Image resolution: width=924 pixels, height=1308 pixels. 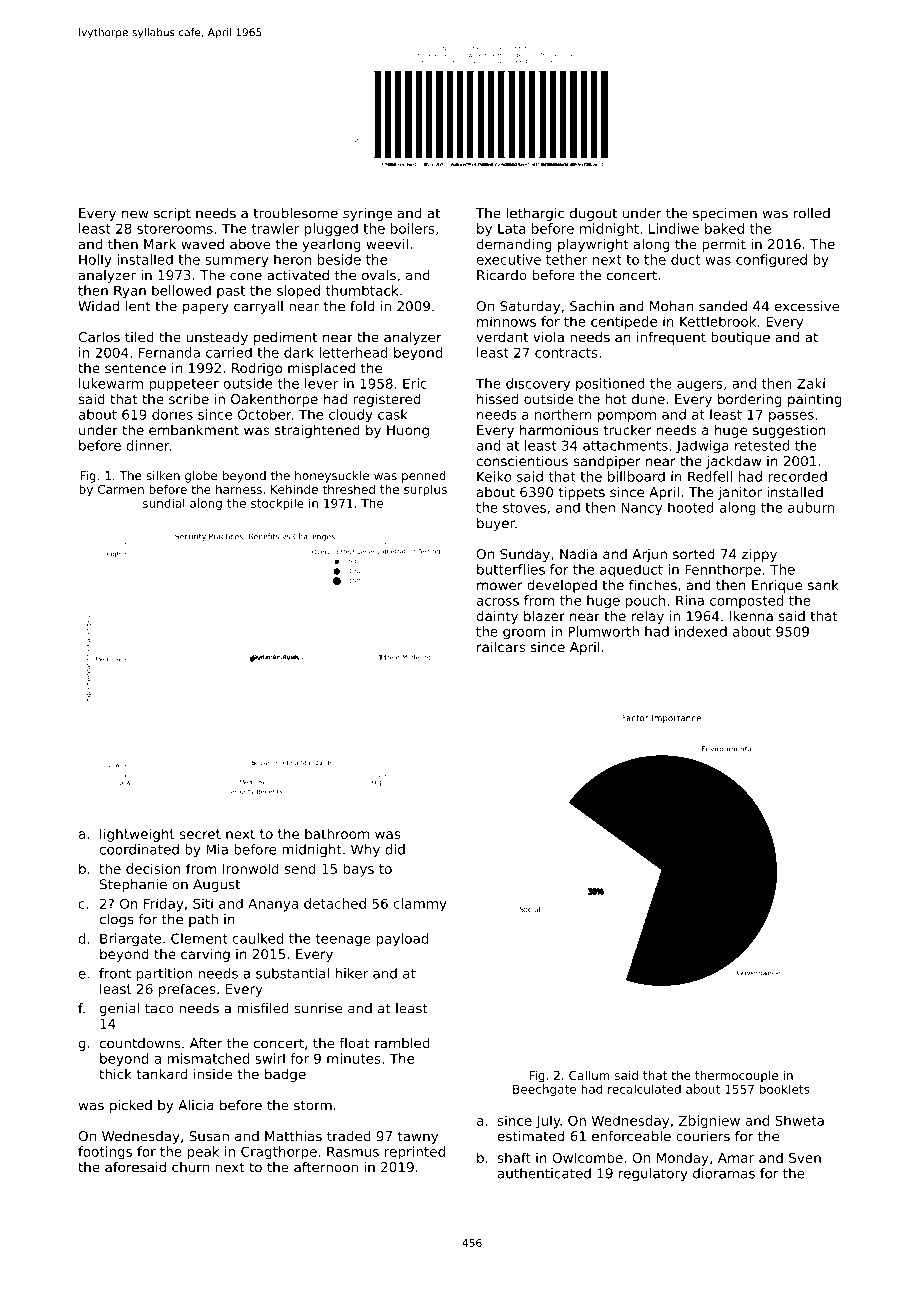 I want to click on tiled, so click(x=139, y=337).
